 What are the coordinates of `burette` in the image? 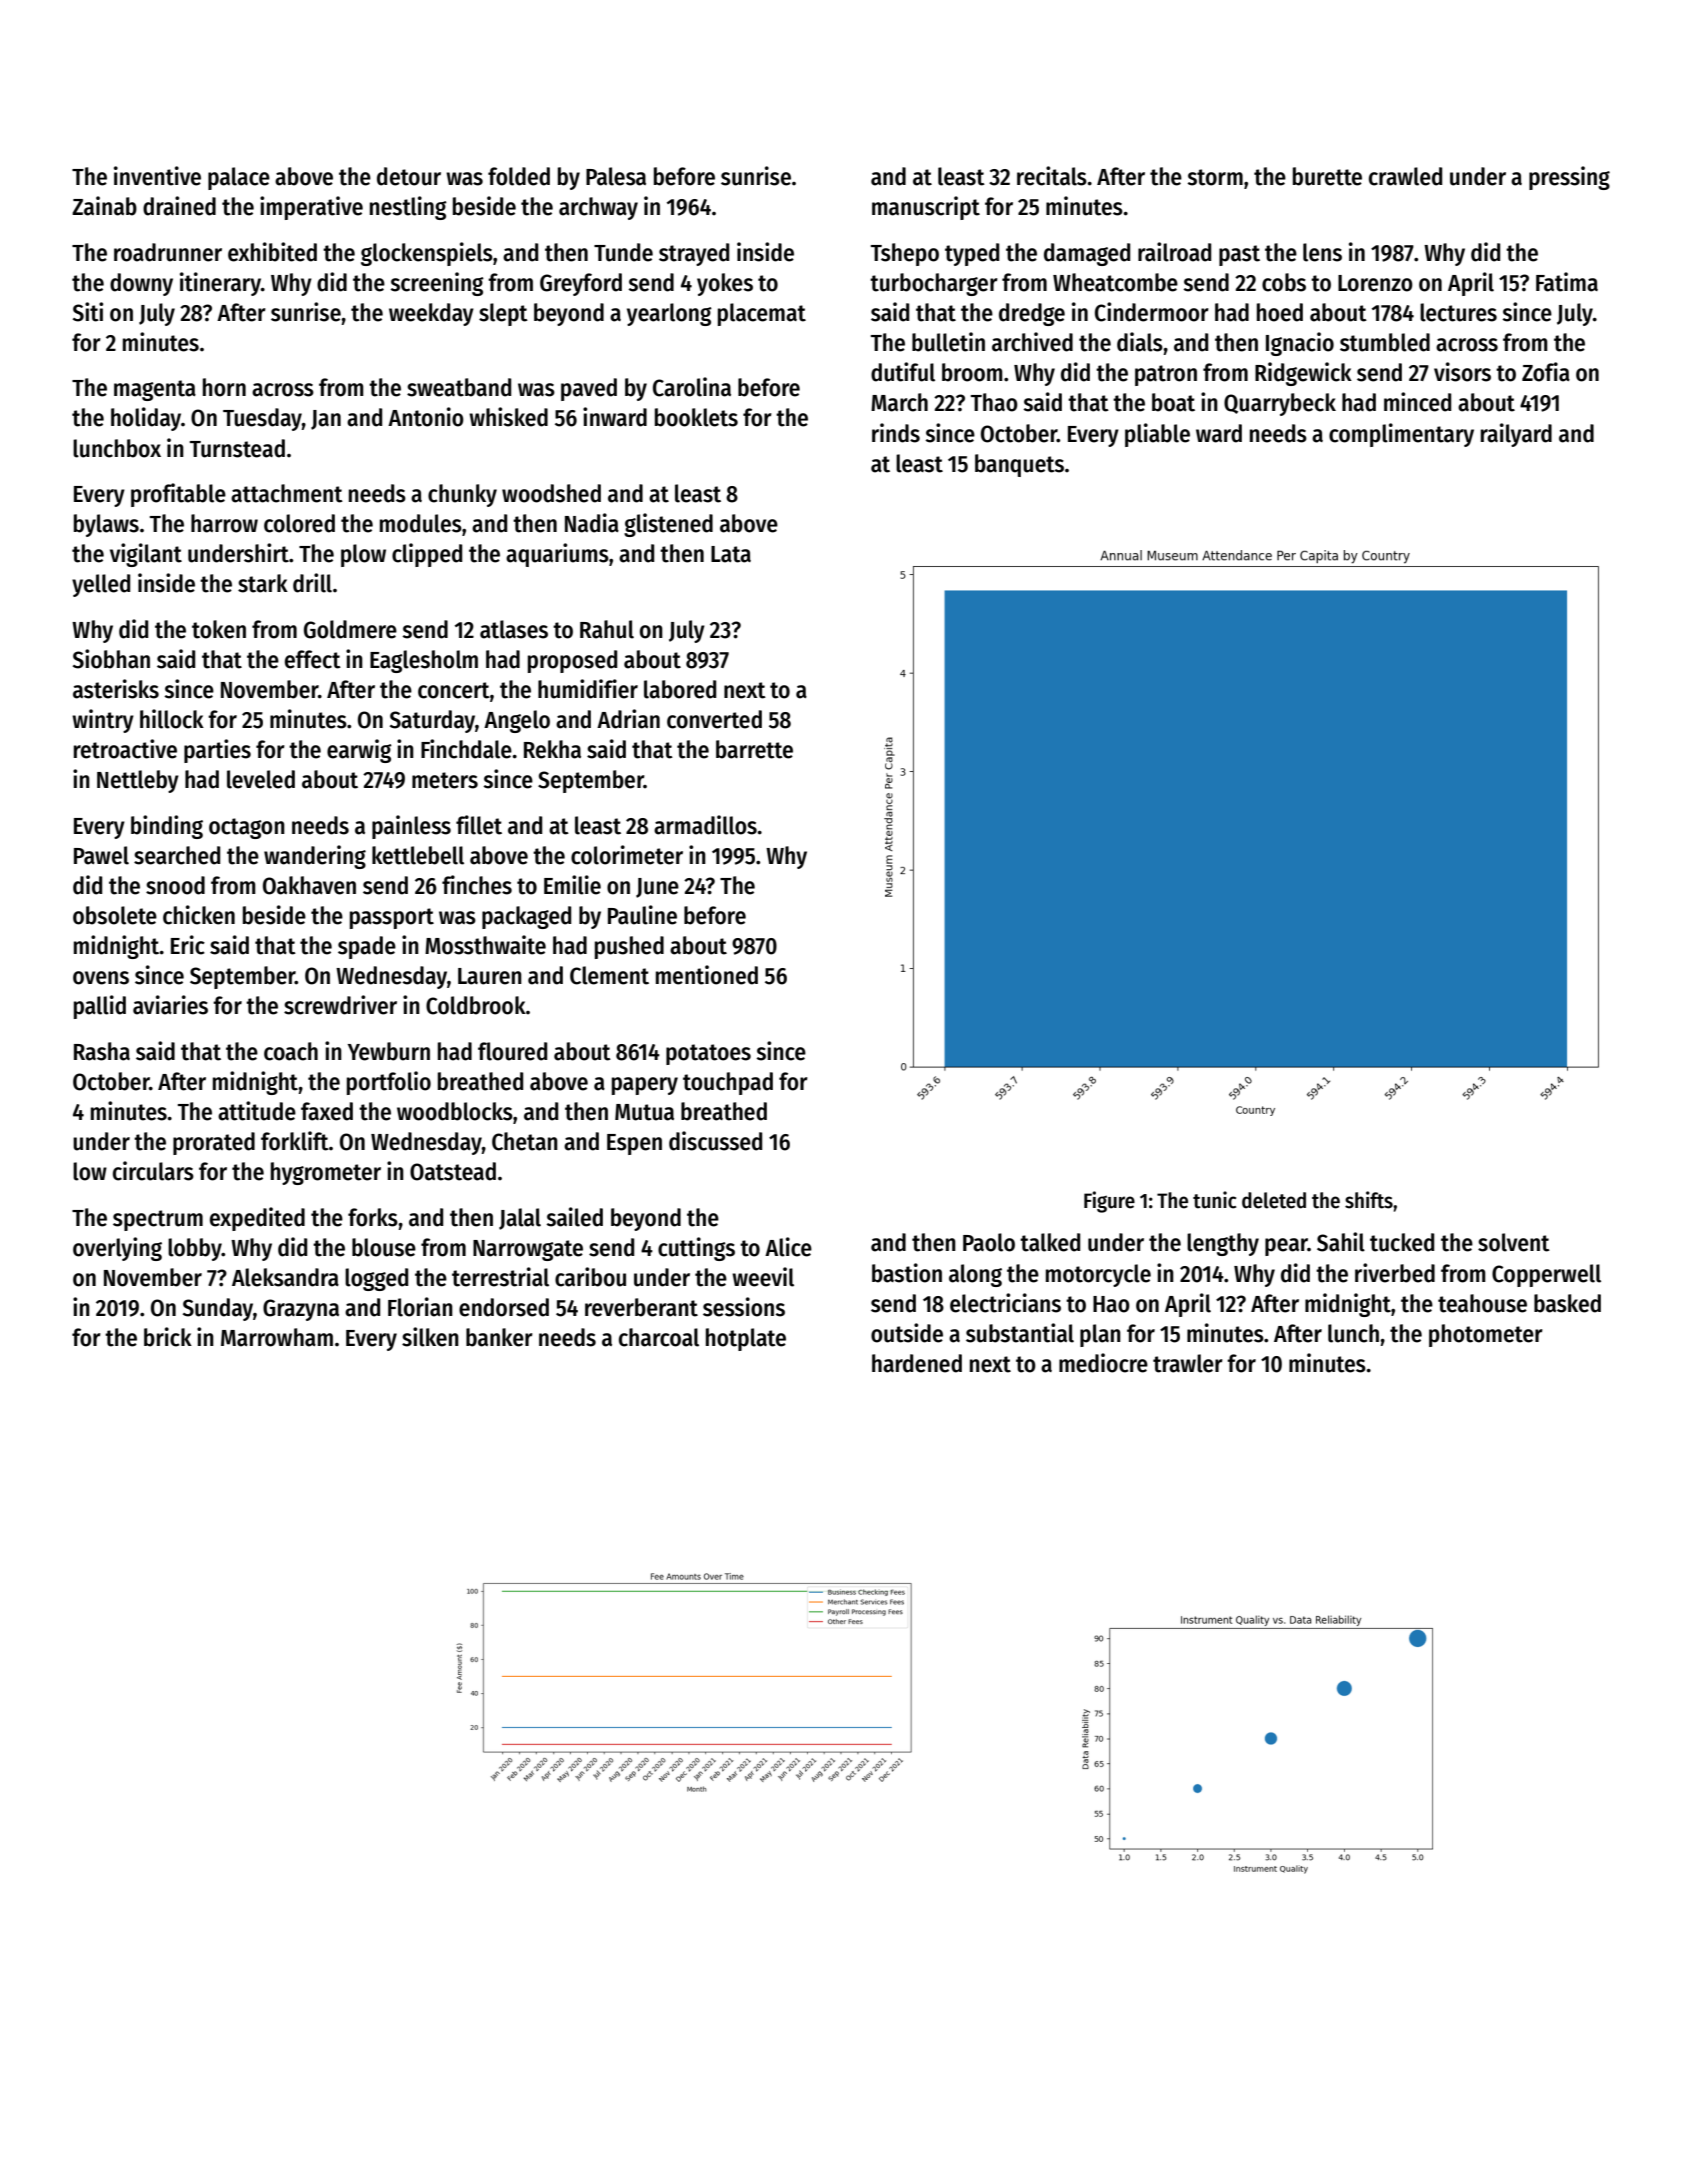 It's located at (1327, 176).
